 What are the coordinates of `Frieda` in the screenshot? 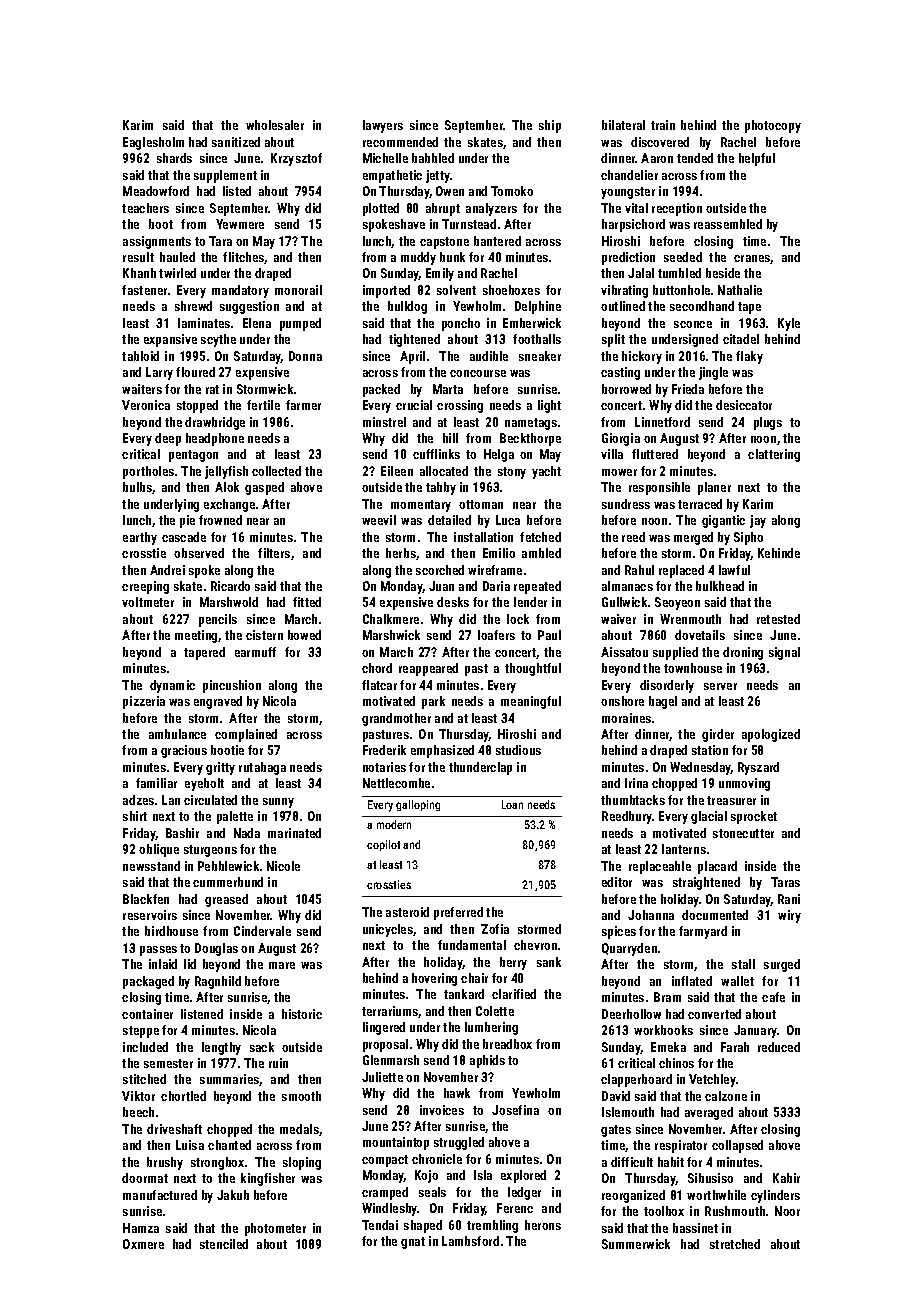 It's located at (688, 389).
